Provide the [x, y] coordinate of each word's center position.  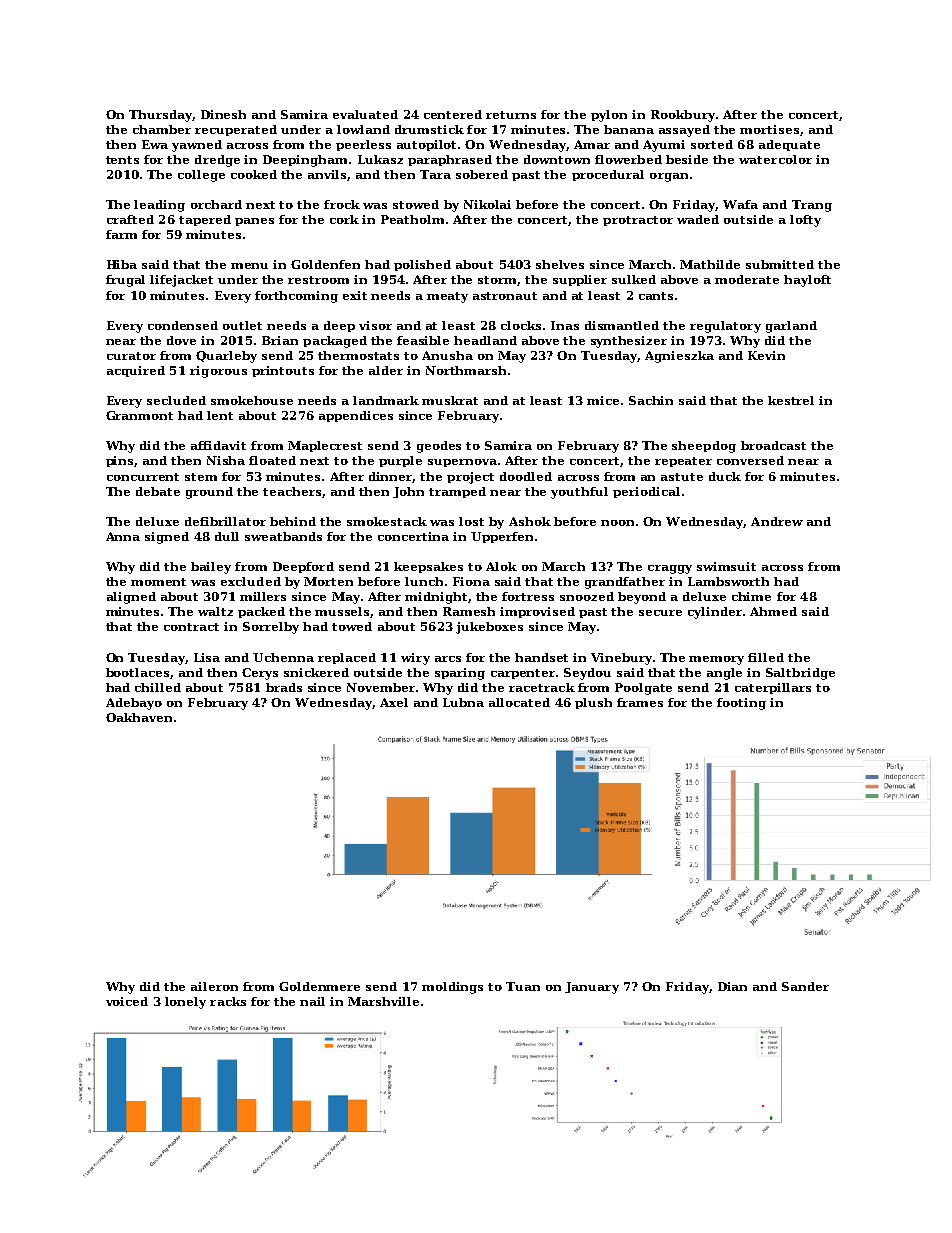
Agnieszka [679, 357]
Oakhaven [139, 717]
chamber [162, 129]
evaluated [365, 114]
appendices [356, 416]
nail [312, 1001]
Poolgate [643, 689]
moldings [452, 988]
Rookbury [683, 116]
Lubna [463, 702]
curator [131, 356]
